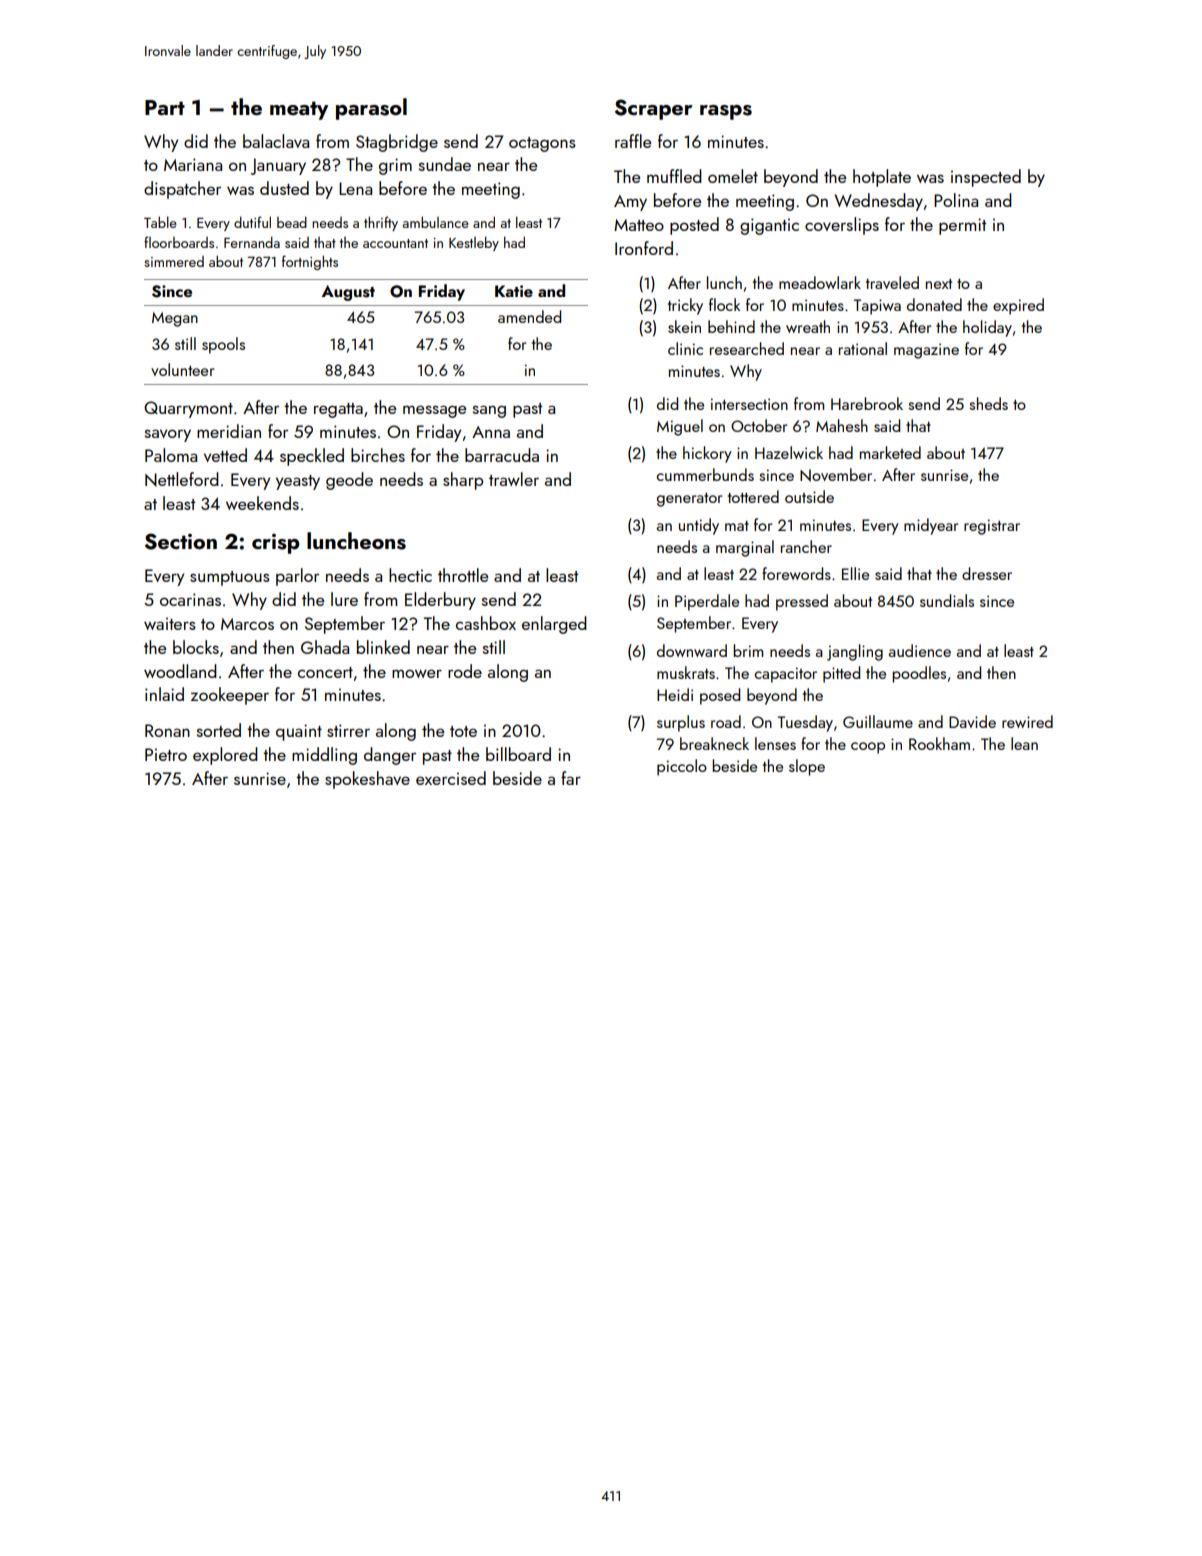 The height and width of the image is (1556, 1202). What do you see at coordinates (292, 222) in the image?
I see `bead` at bounding box center [292, 222].
